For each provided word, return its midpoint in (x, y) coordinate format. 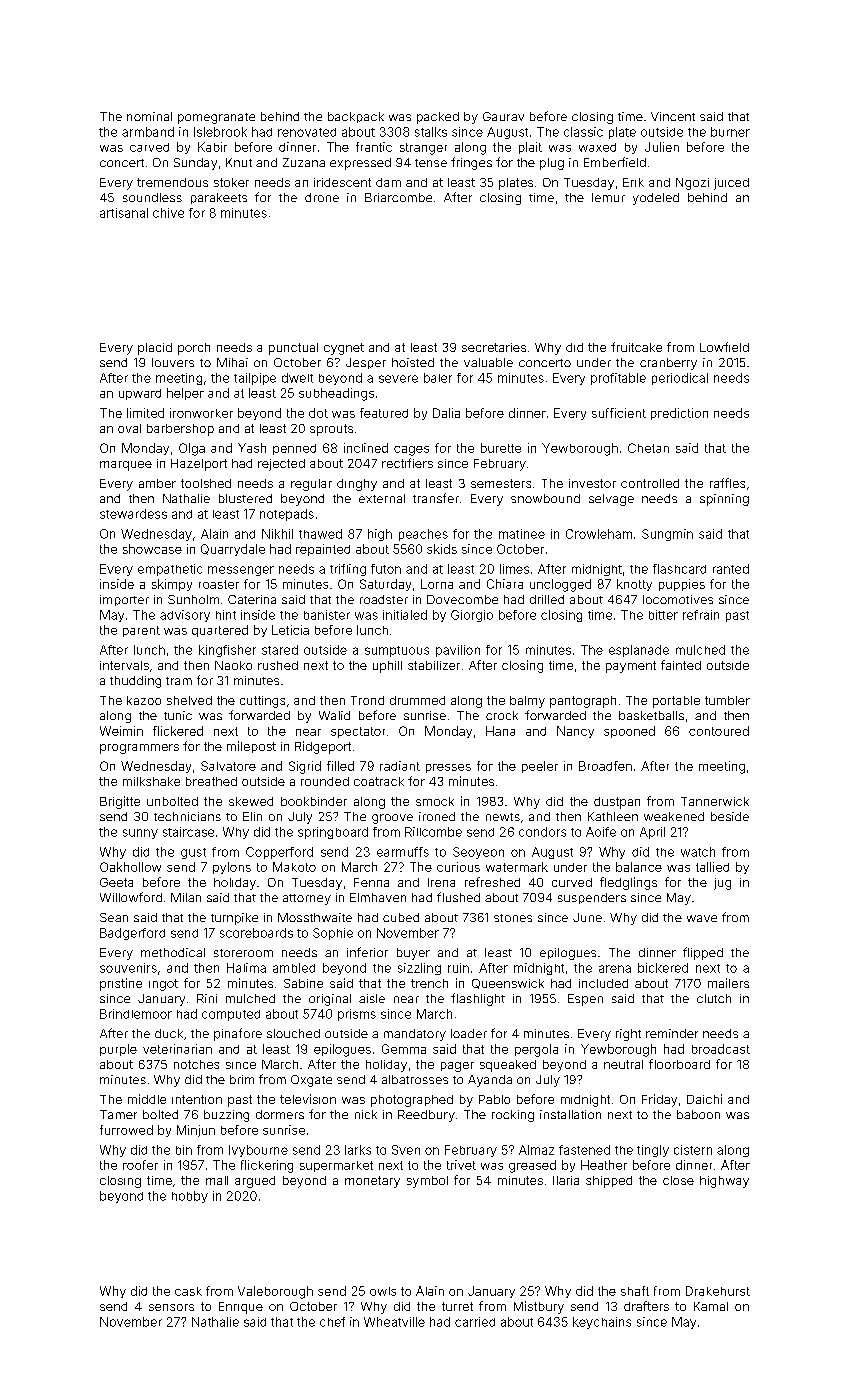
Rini (207, 998)
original (330, 1000)
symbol (427, 1182)
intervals (124, 665)
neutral (623, 1064)
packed (438, 118)
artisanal (124, 213)
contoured (719, 731)
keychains (602, 1323)
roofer (140, 1165)
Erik (633, 182)
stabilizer (434, 665)
